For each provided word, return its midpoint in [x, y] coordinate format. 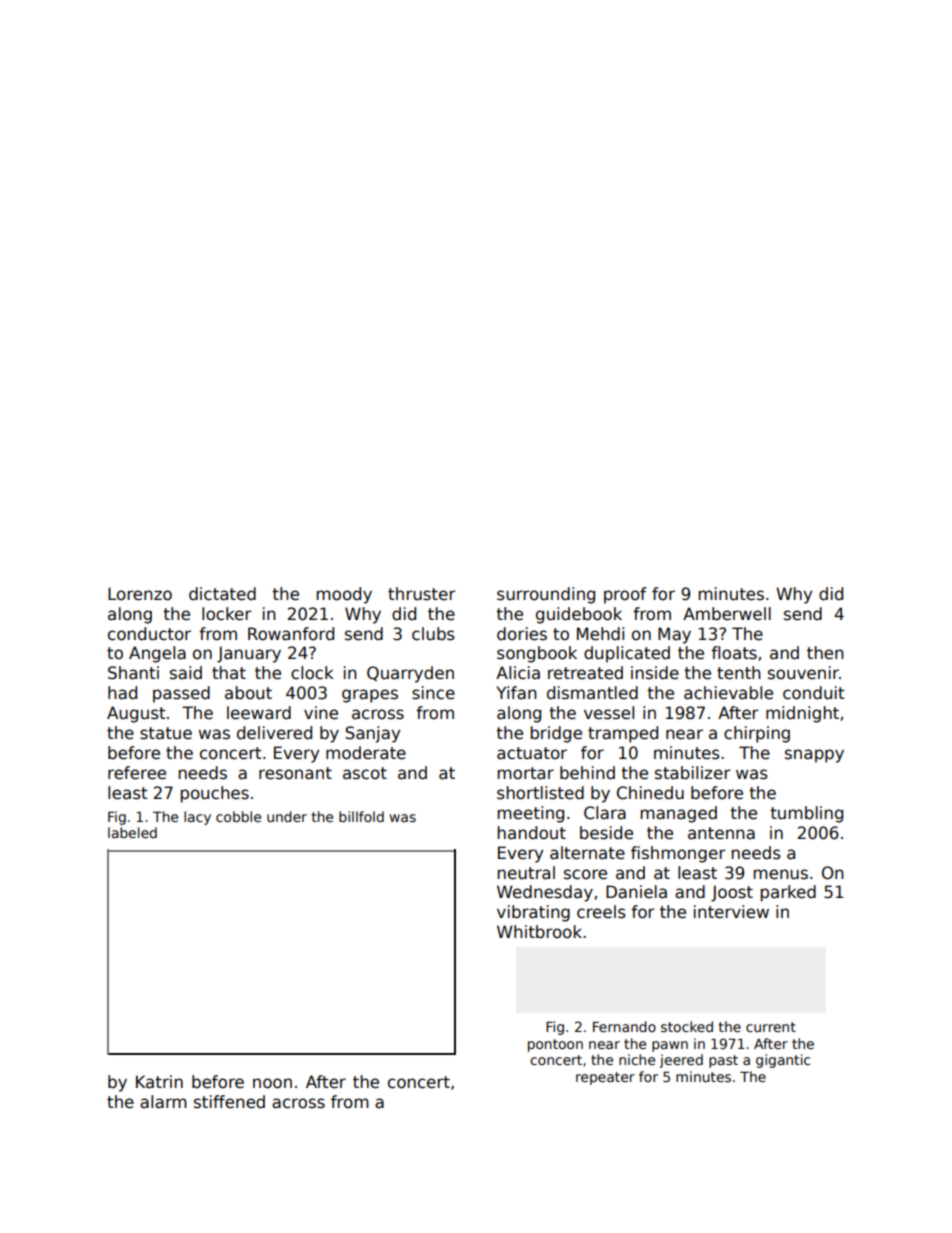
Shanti [133, 673]
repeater [605, 1078]
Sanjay [372, 734]
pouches [215, 794]
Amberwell [727, 614]
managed [679, 814]
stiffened [229, 1102]
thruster [422, 594]
